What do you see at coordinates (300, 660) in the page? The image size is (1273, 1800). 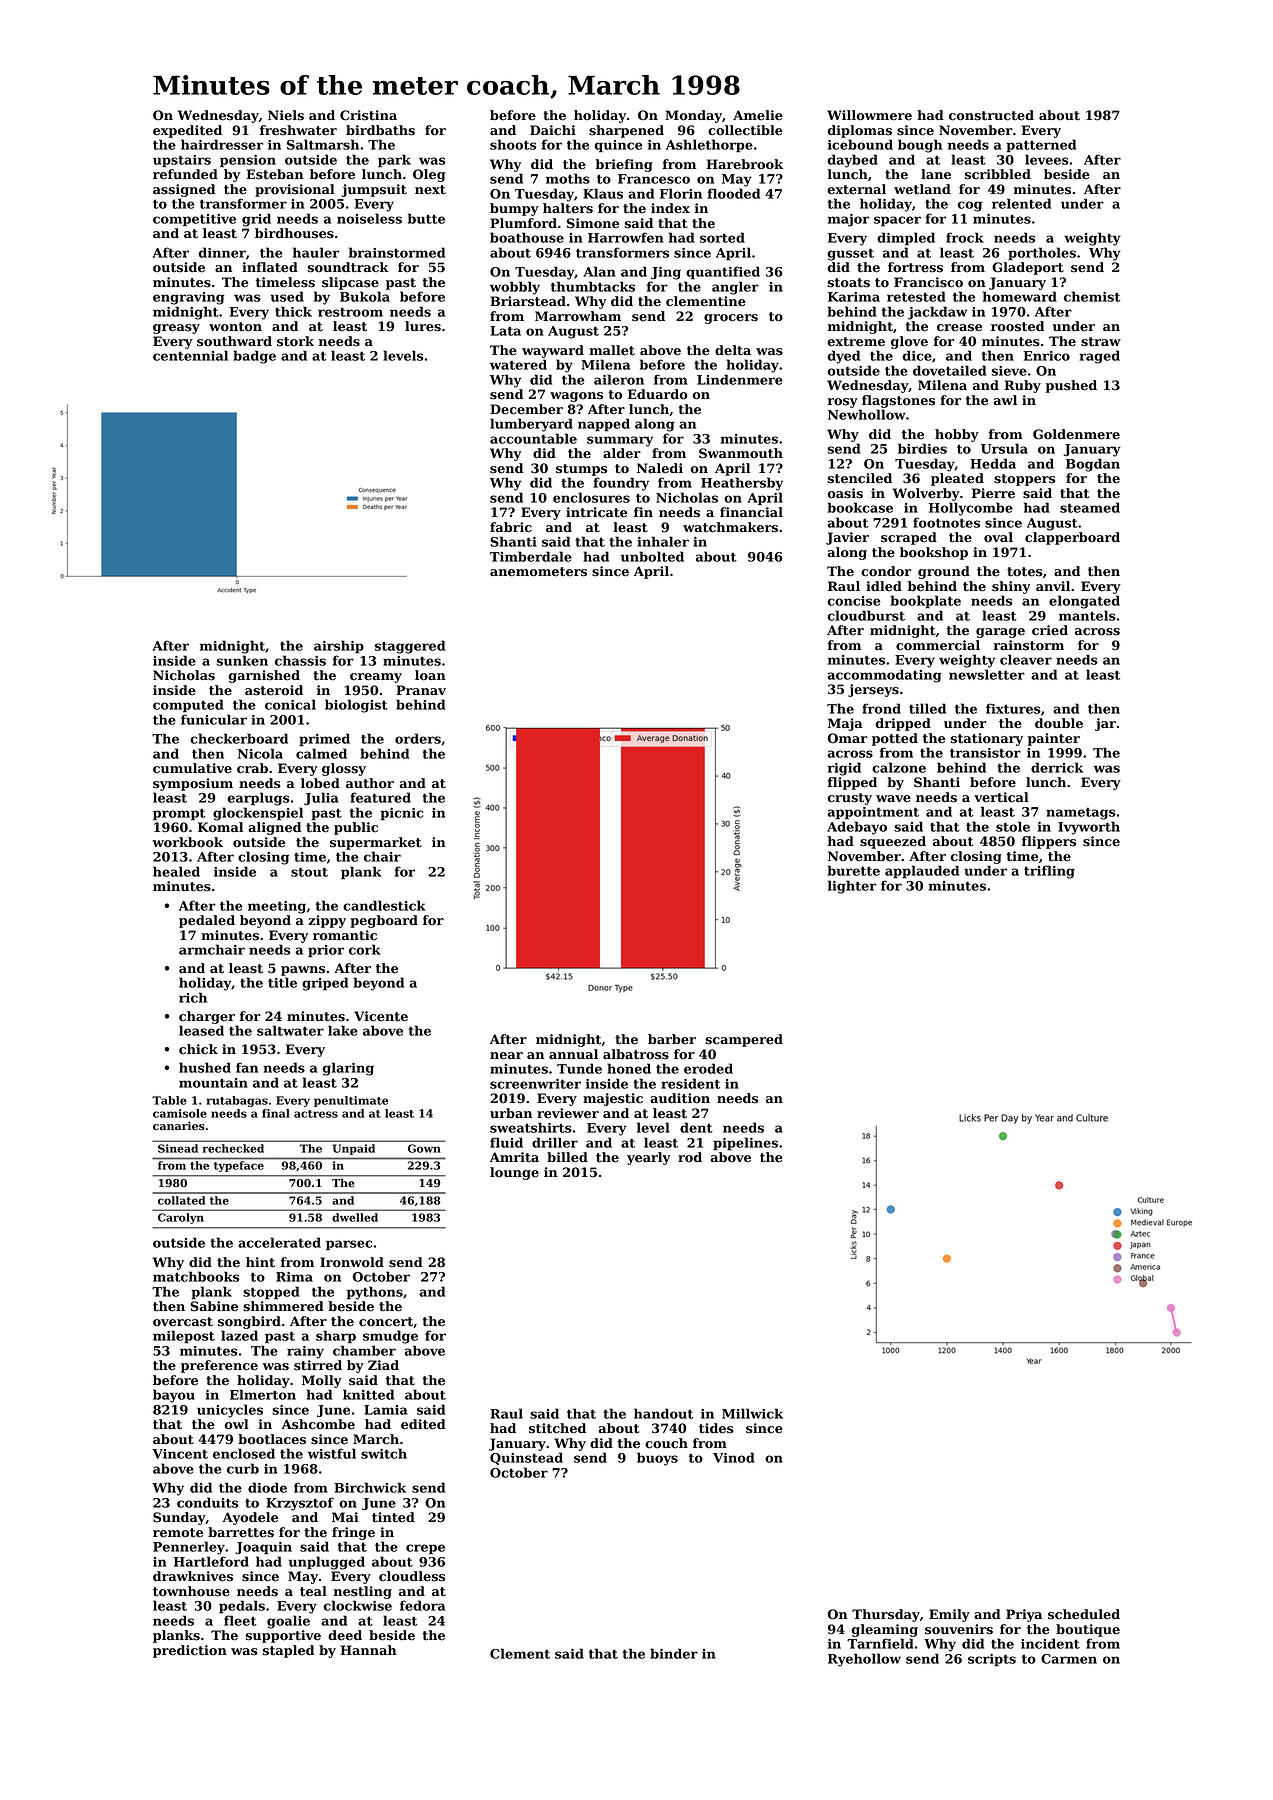 I see `chassis` at bounding box center [300, 660].
